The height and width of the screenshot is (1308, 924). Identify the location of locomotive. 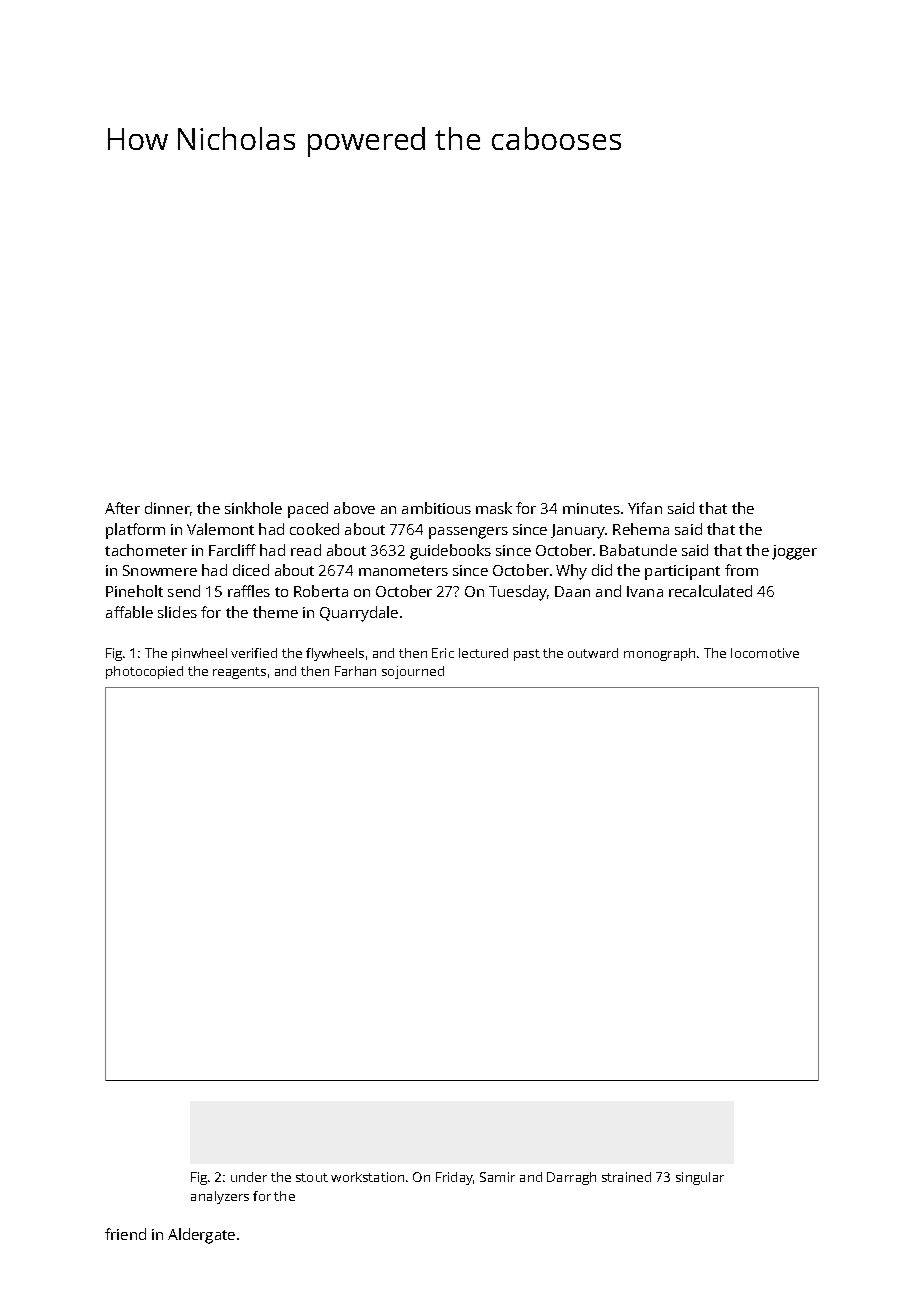
(765, 653).
